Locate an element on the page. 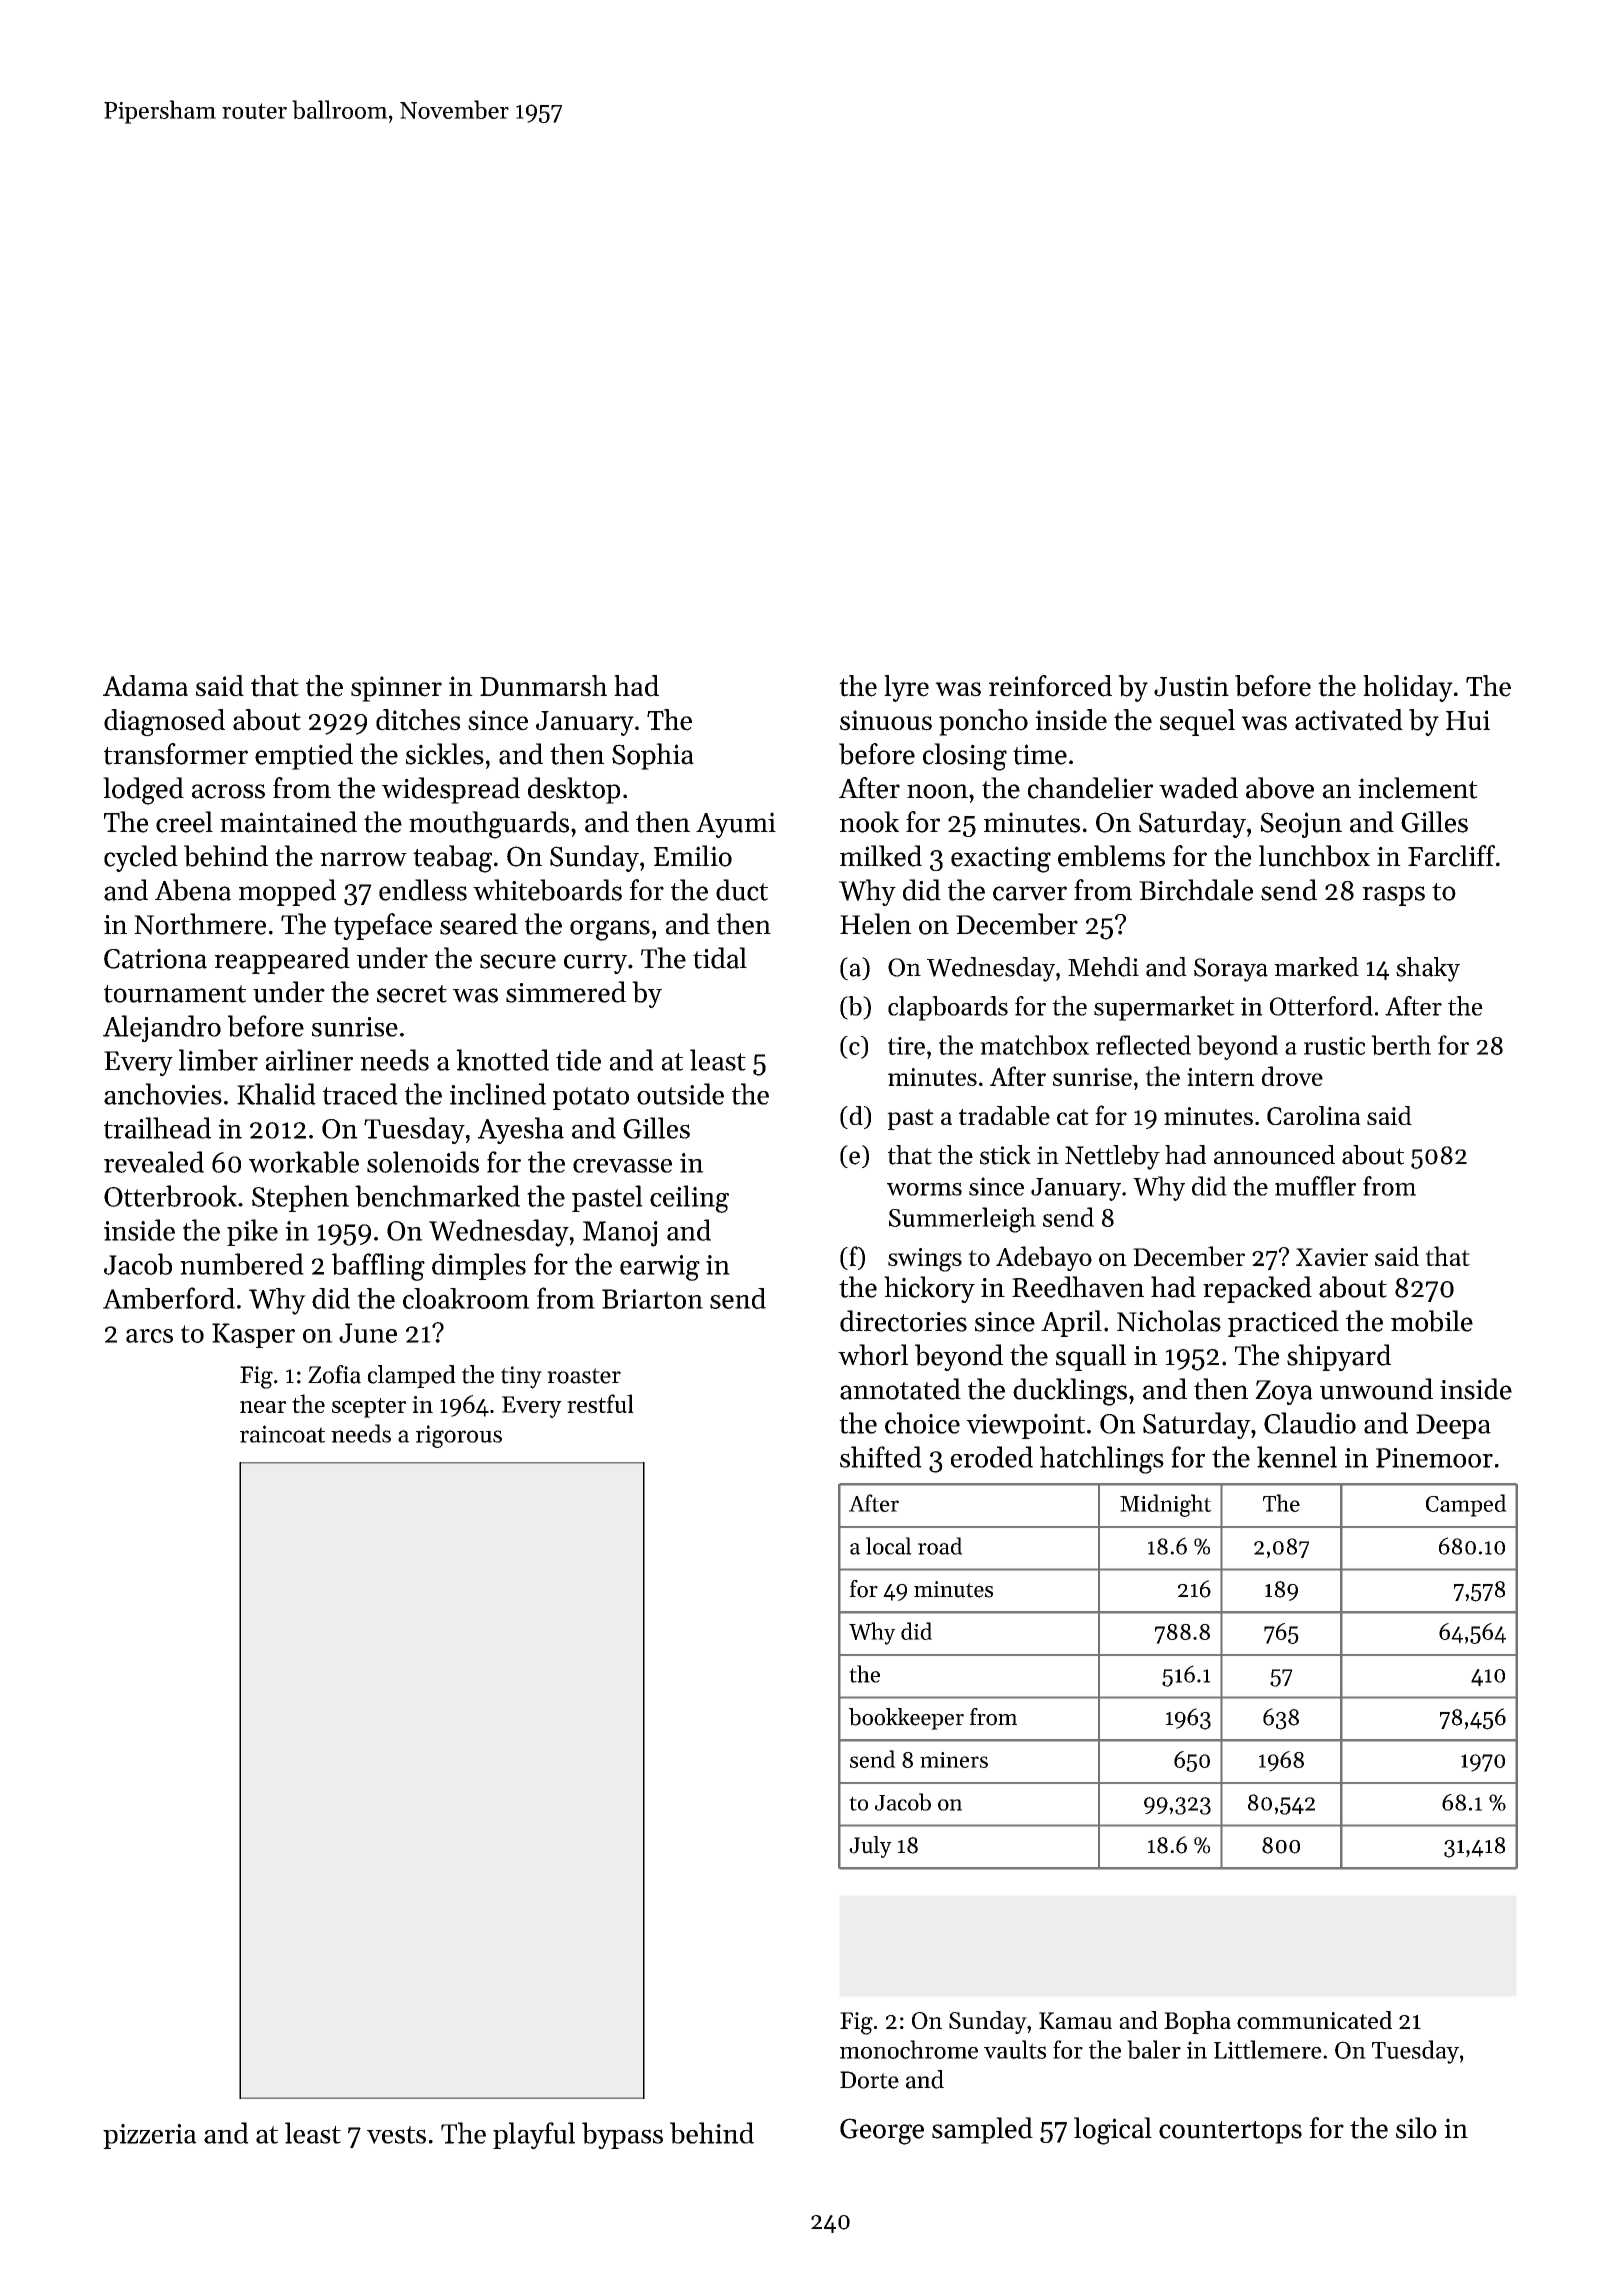  road is located at coordinates (940, 1546).
